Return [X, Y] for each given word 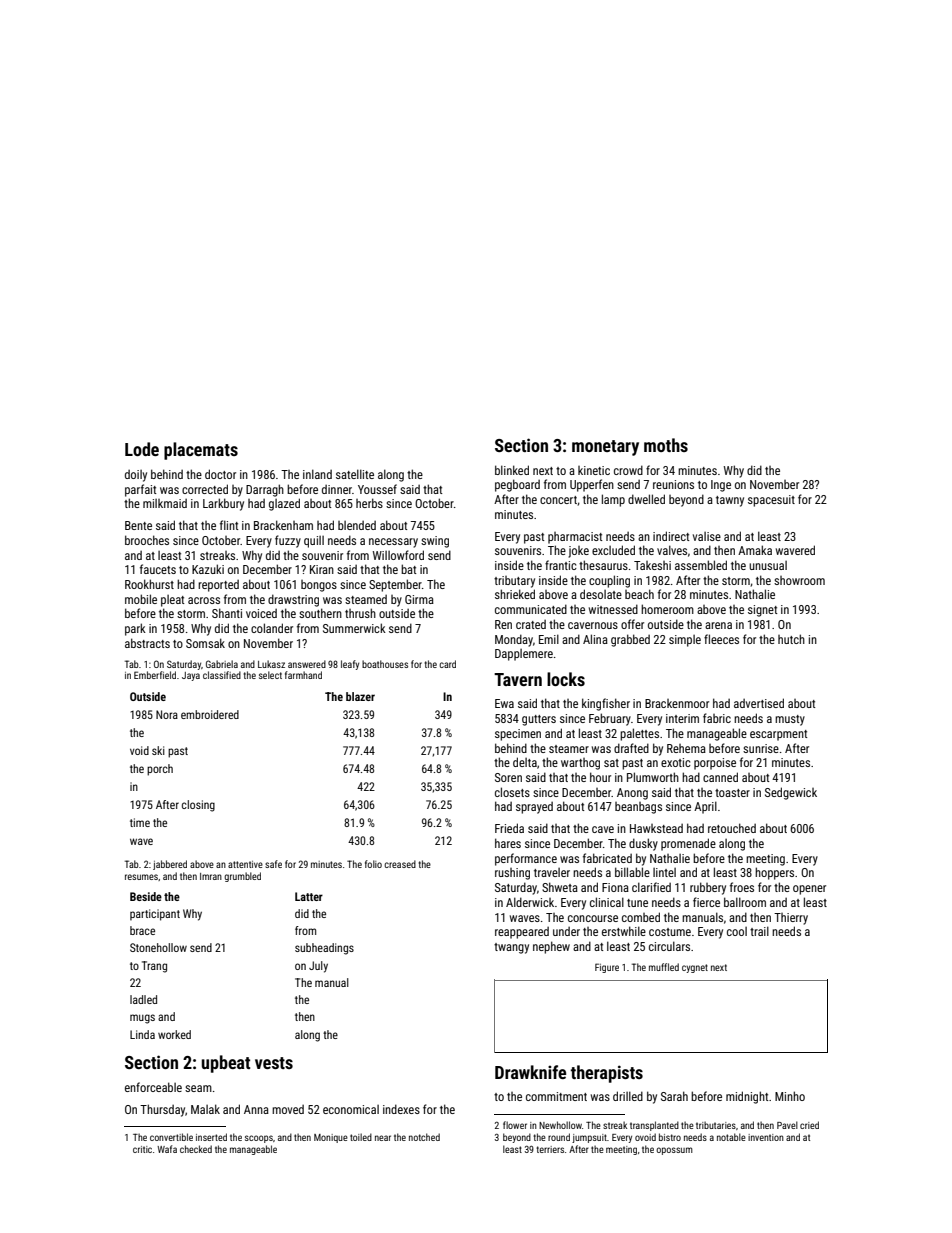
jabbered [170, 865]
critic [142, 1149]
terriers [550, 1149]
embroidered [210, 714]
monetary [605, 448]
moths [666, 445]
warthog [580, 764]
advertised [759, 703]
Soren [508, 777]
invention [766, 1137]
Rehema [686, 748]
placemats [201, 451]
